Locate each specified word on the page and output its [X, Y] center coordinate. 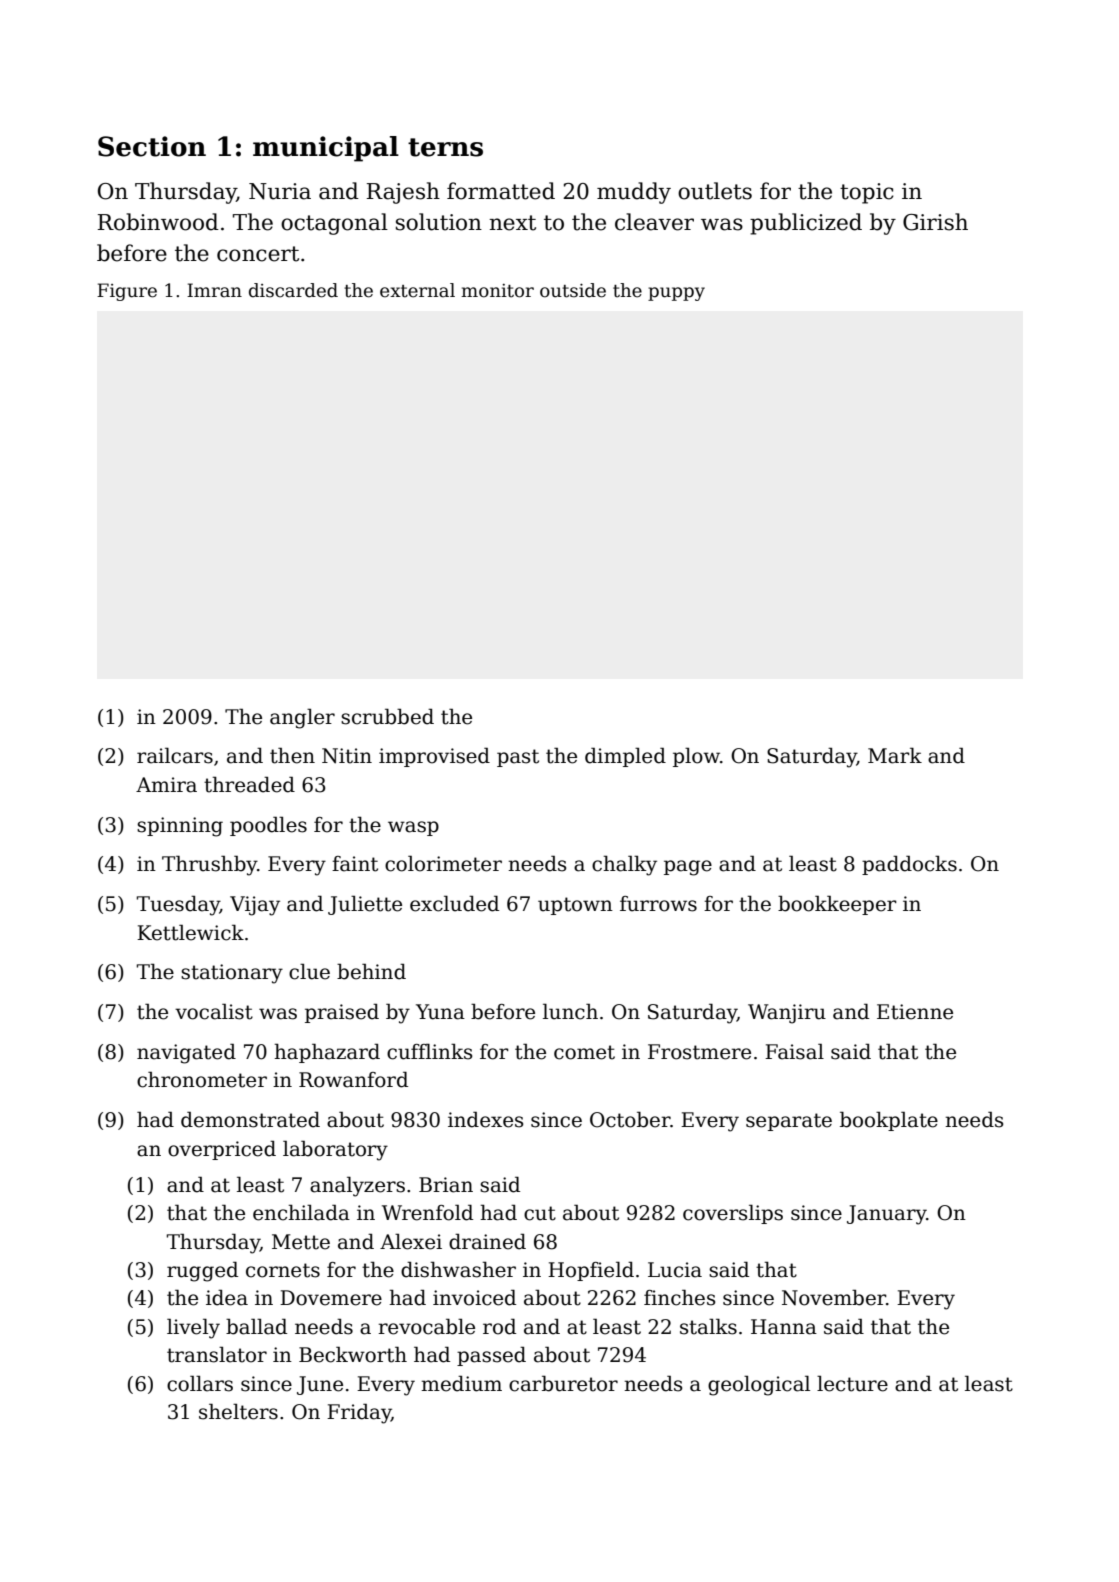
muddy [634, 193]
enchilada [301, 1212]
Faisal [794, 1051]
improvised [434, 757]
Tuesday [178, 905]
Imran [214, 290]
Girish [935, 222]
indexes [485, 1119]
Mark [895, 755]
